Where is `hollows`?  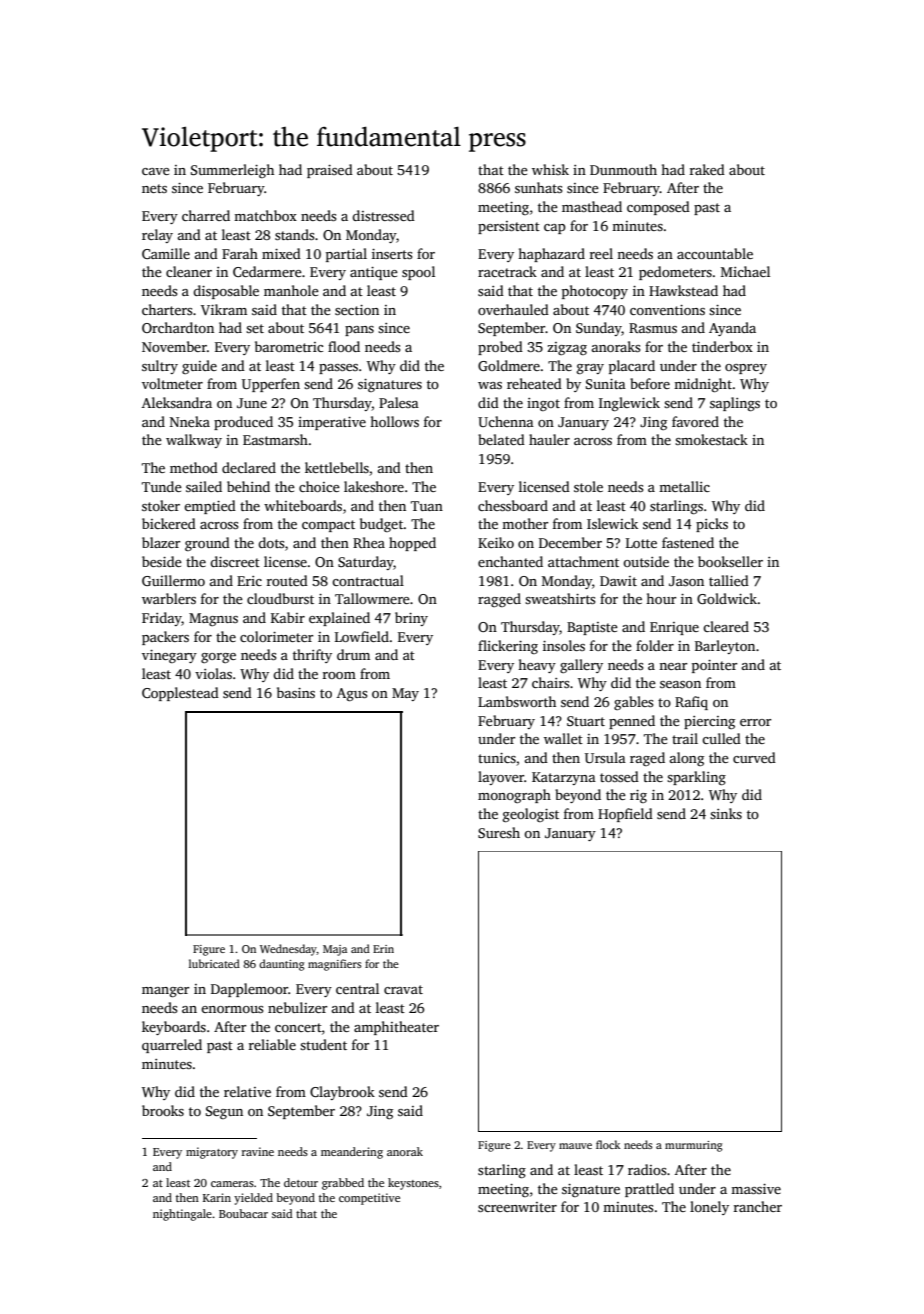 hollows is located at coordinates (394, 421).
